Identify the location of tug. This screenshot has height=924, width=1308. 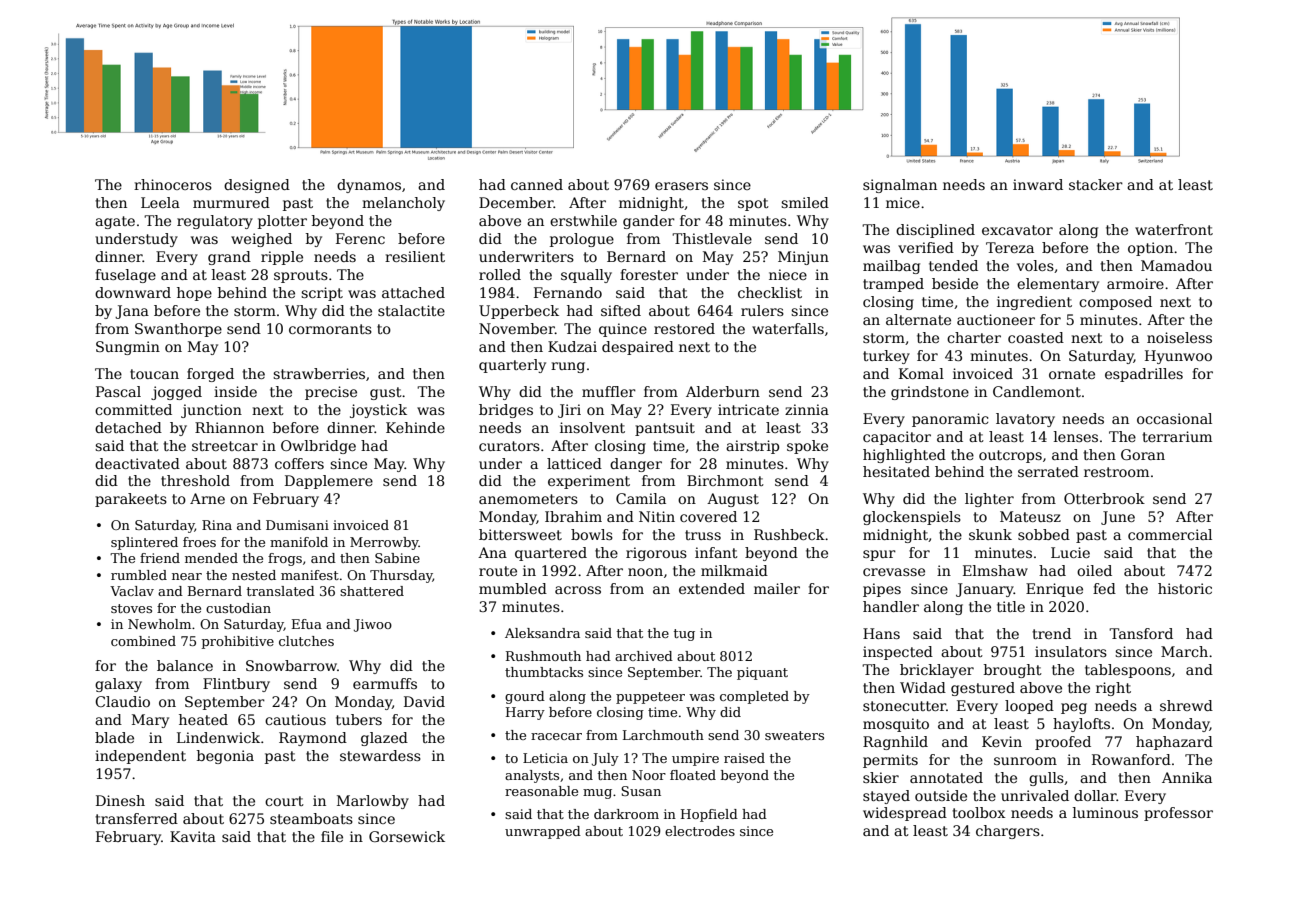
(684, 635).
